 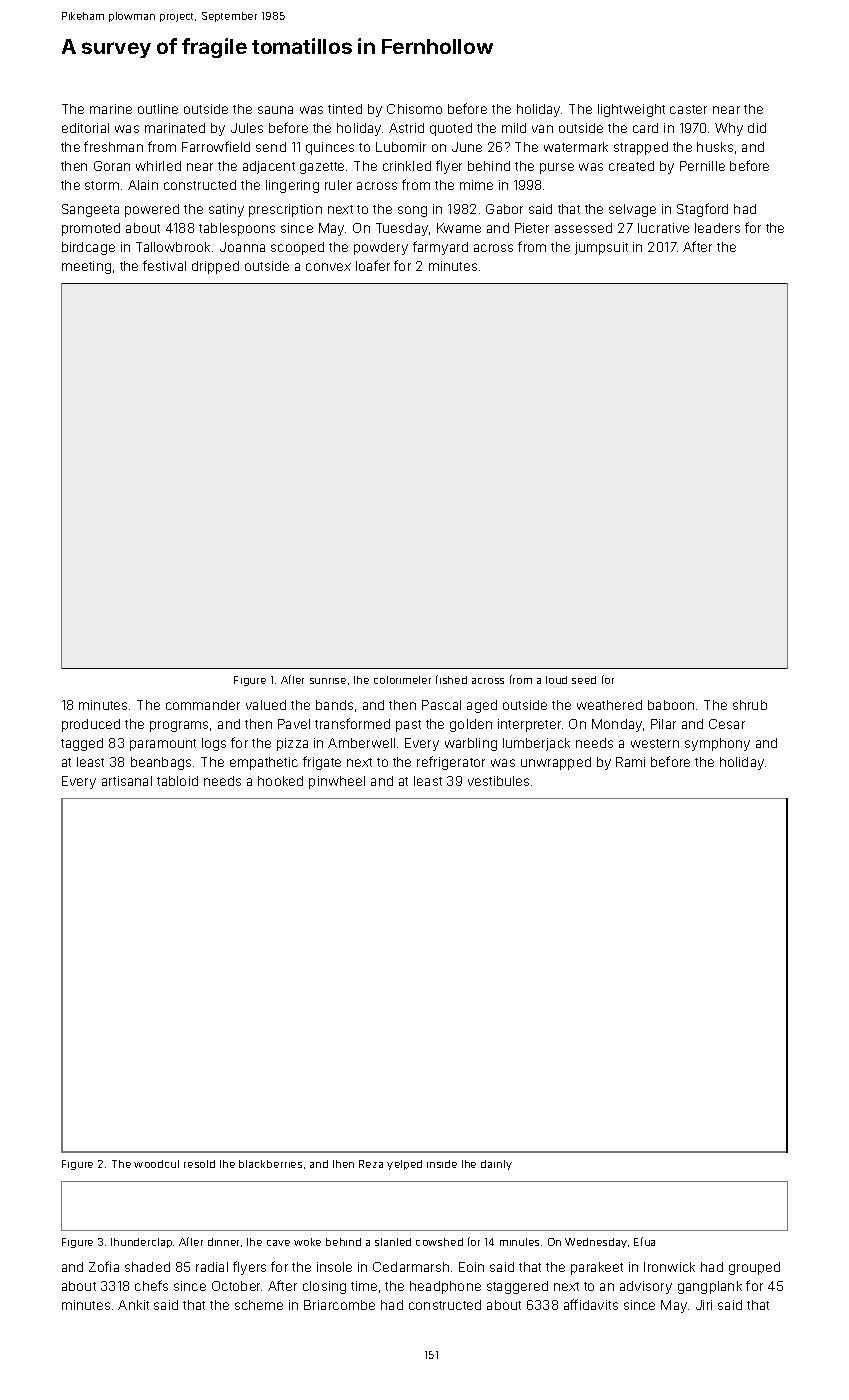 I want to click on tabloid, so click(x=177, y=781).
